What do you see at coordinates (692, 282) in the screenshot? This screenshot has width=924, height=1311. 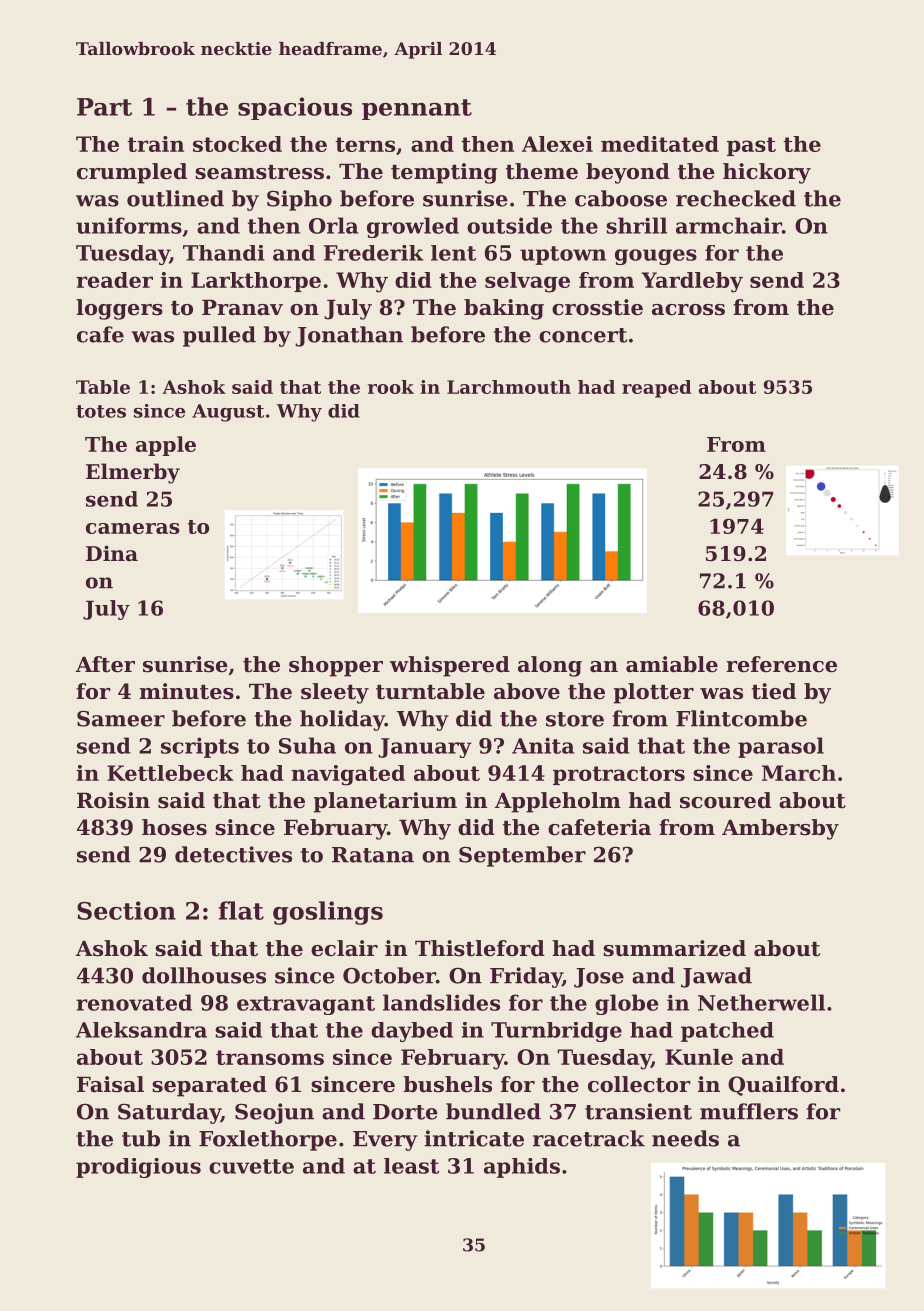 I see `Yardleby` at bounding box center [692, 282].
